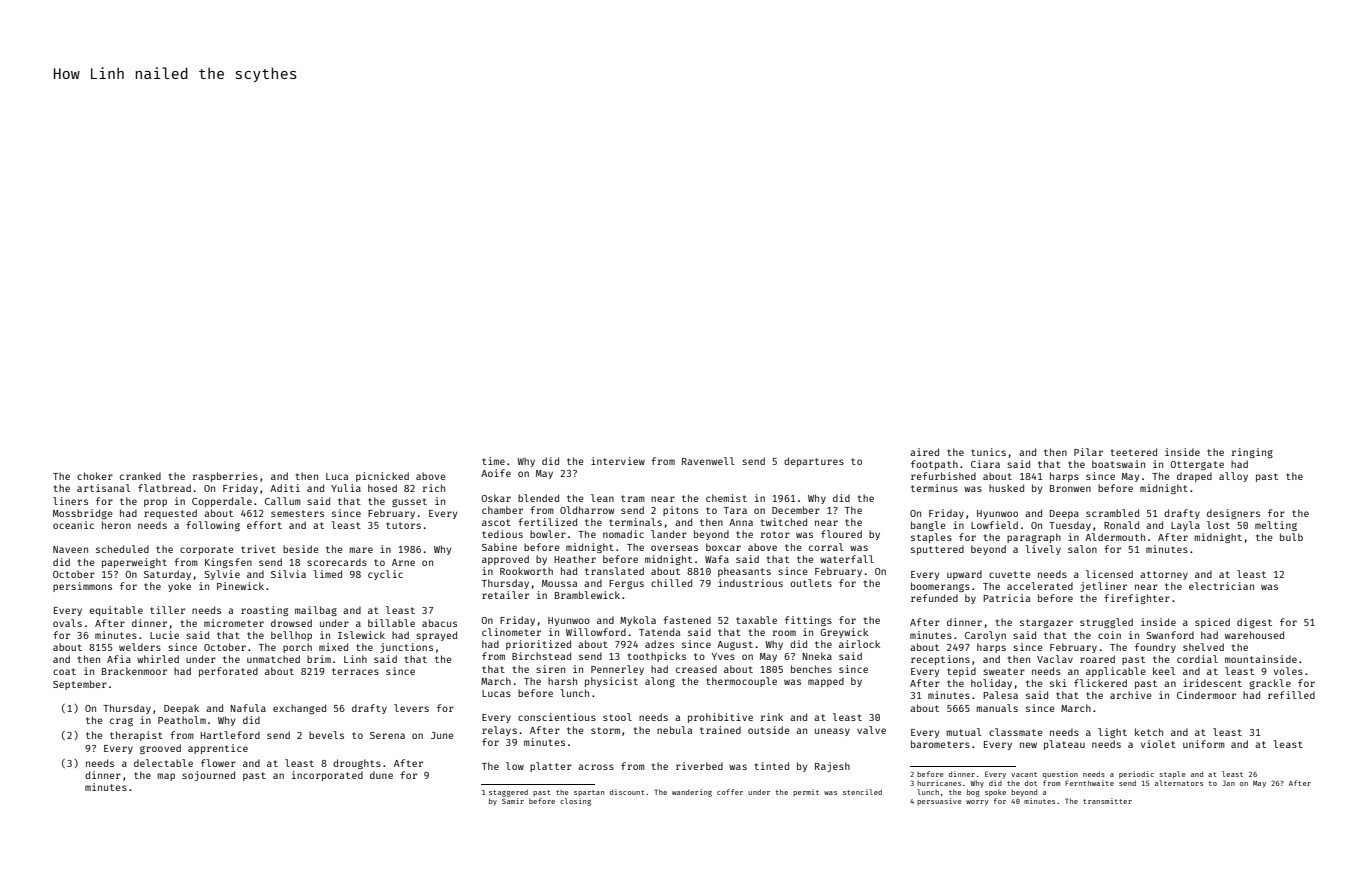  Describe the element at coordinates (382, 488) in the document. I see `hosed` at that location.
